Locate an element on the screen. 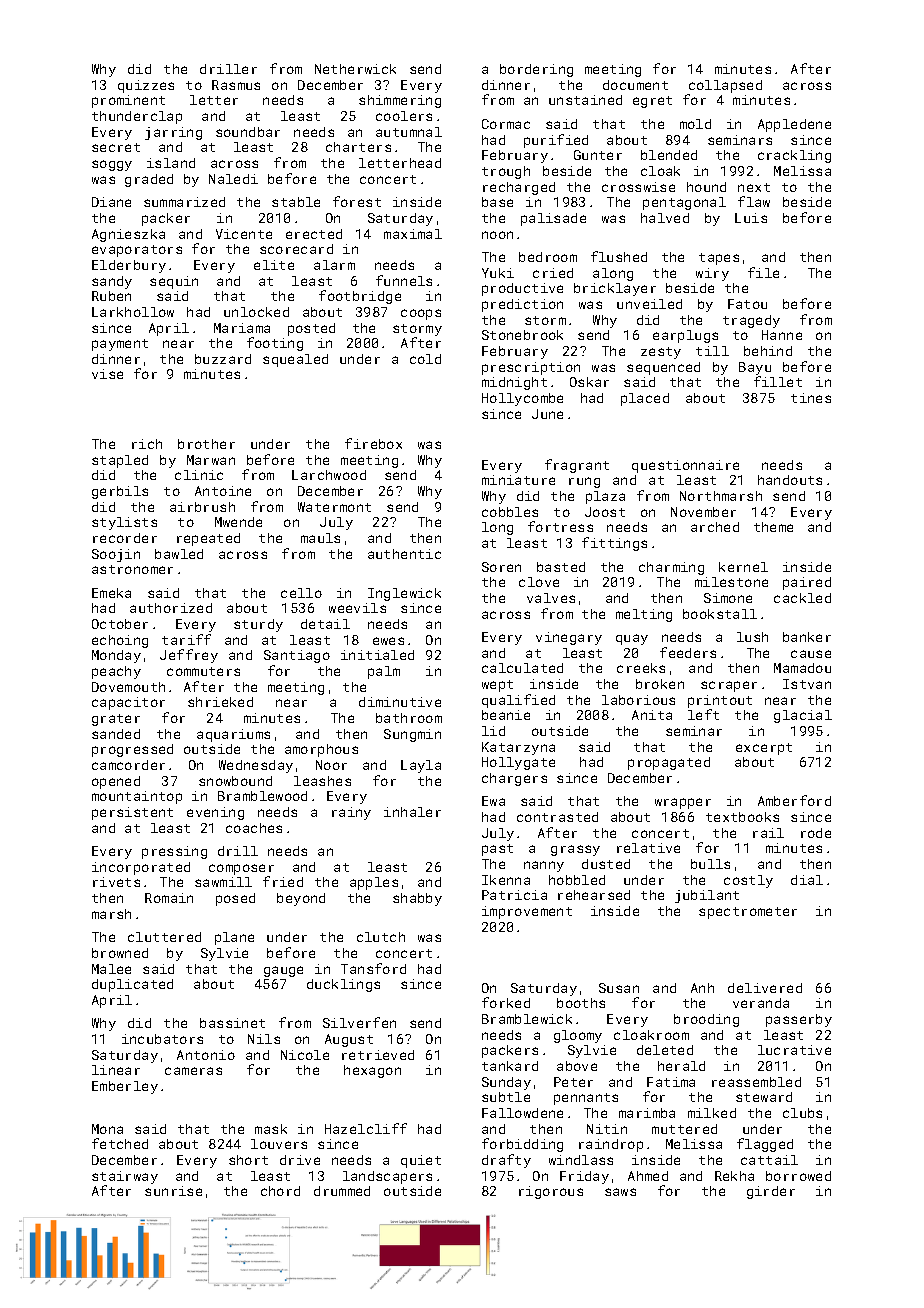 The width and height of the screenshot is (924, 1308). quizzes is located at coordinates (146, 86).
